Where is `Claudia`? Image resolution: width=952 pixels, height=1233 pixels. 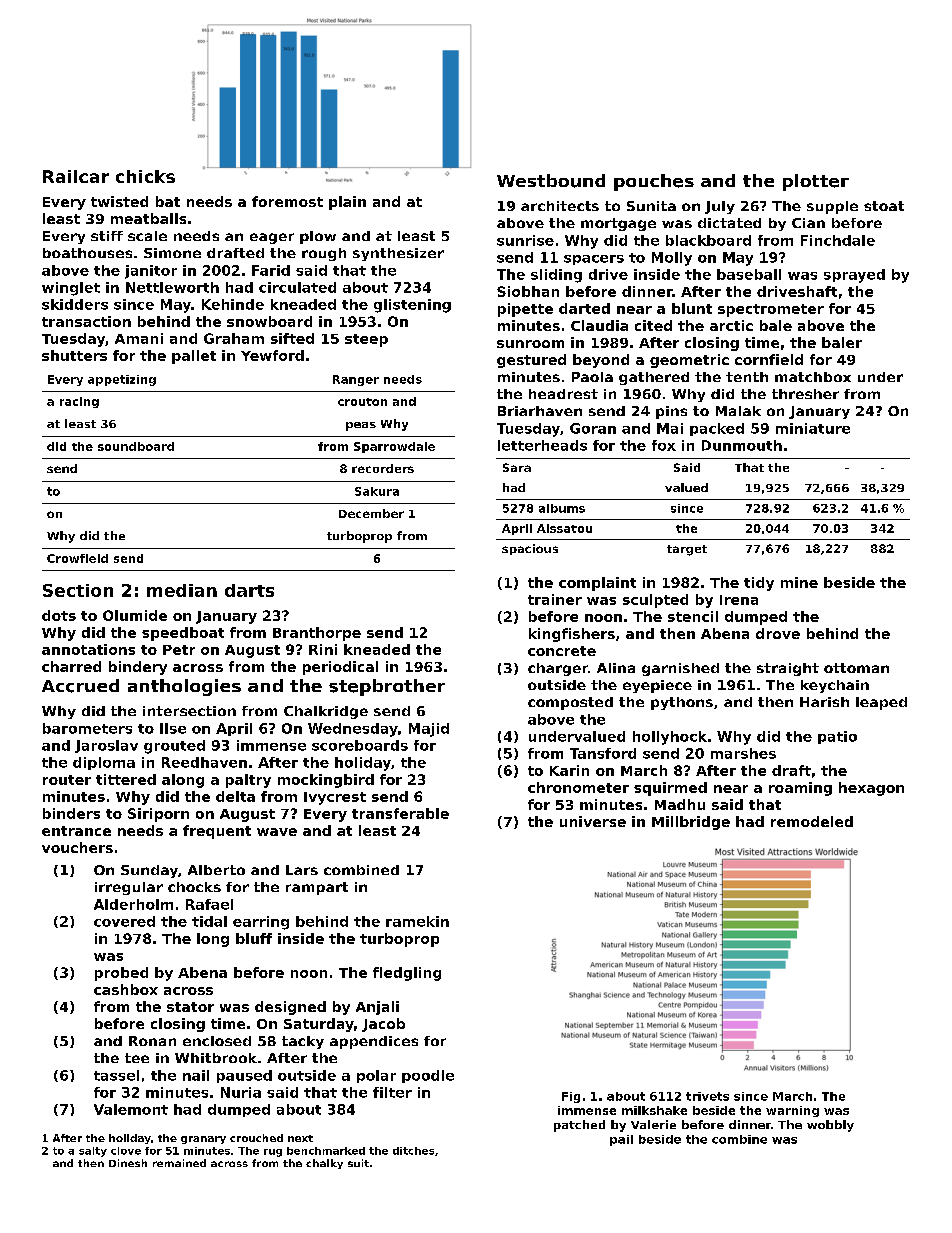
Claudia is located at coordinates (599, 325).
